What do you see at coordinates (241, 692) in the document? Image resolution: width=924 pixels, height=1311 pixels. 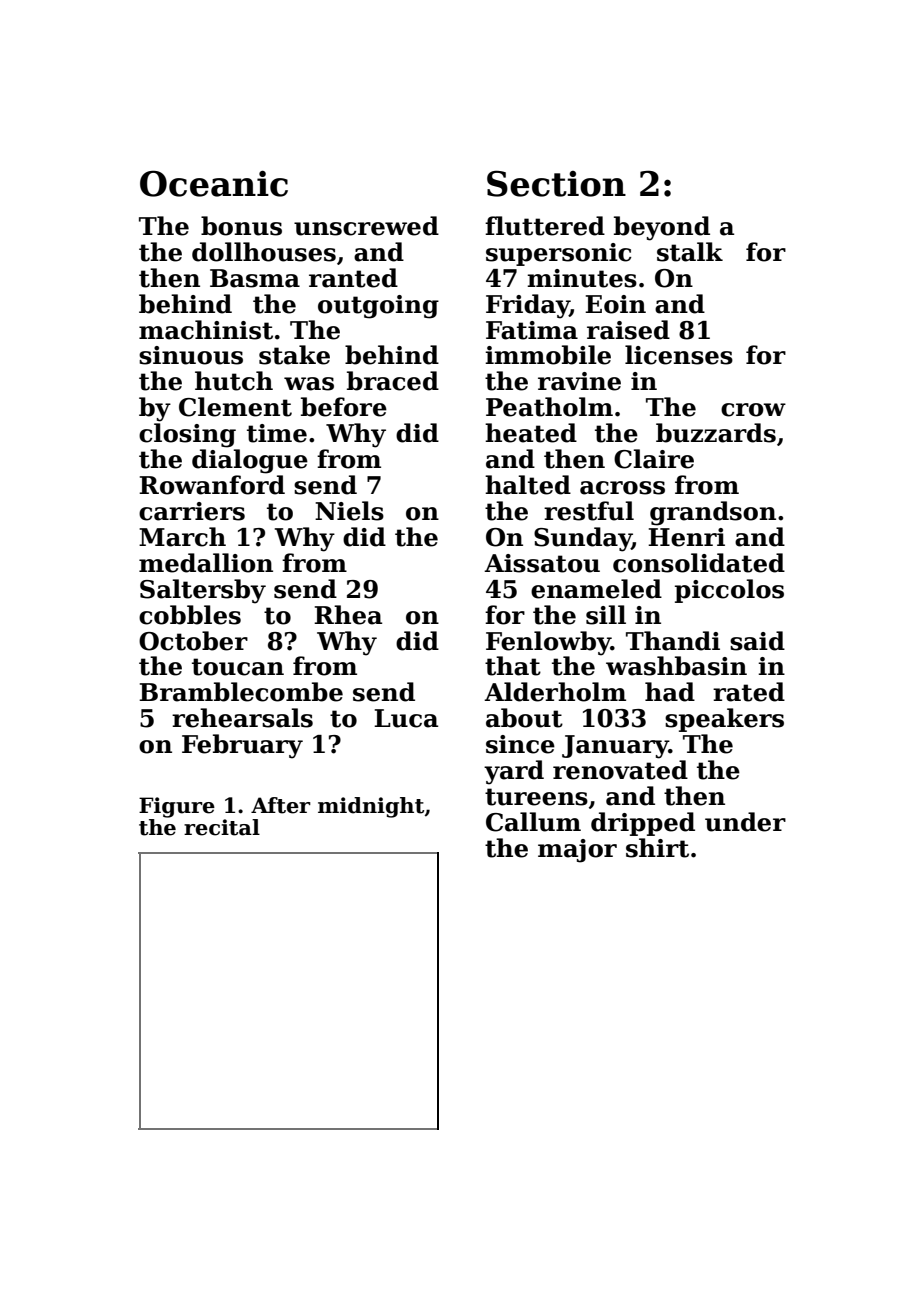 I see `Bramblecombe` at bounding box center [241, 692].
